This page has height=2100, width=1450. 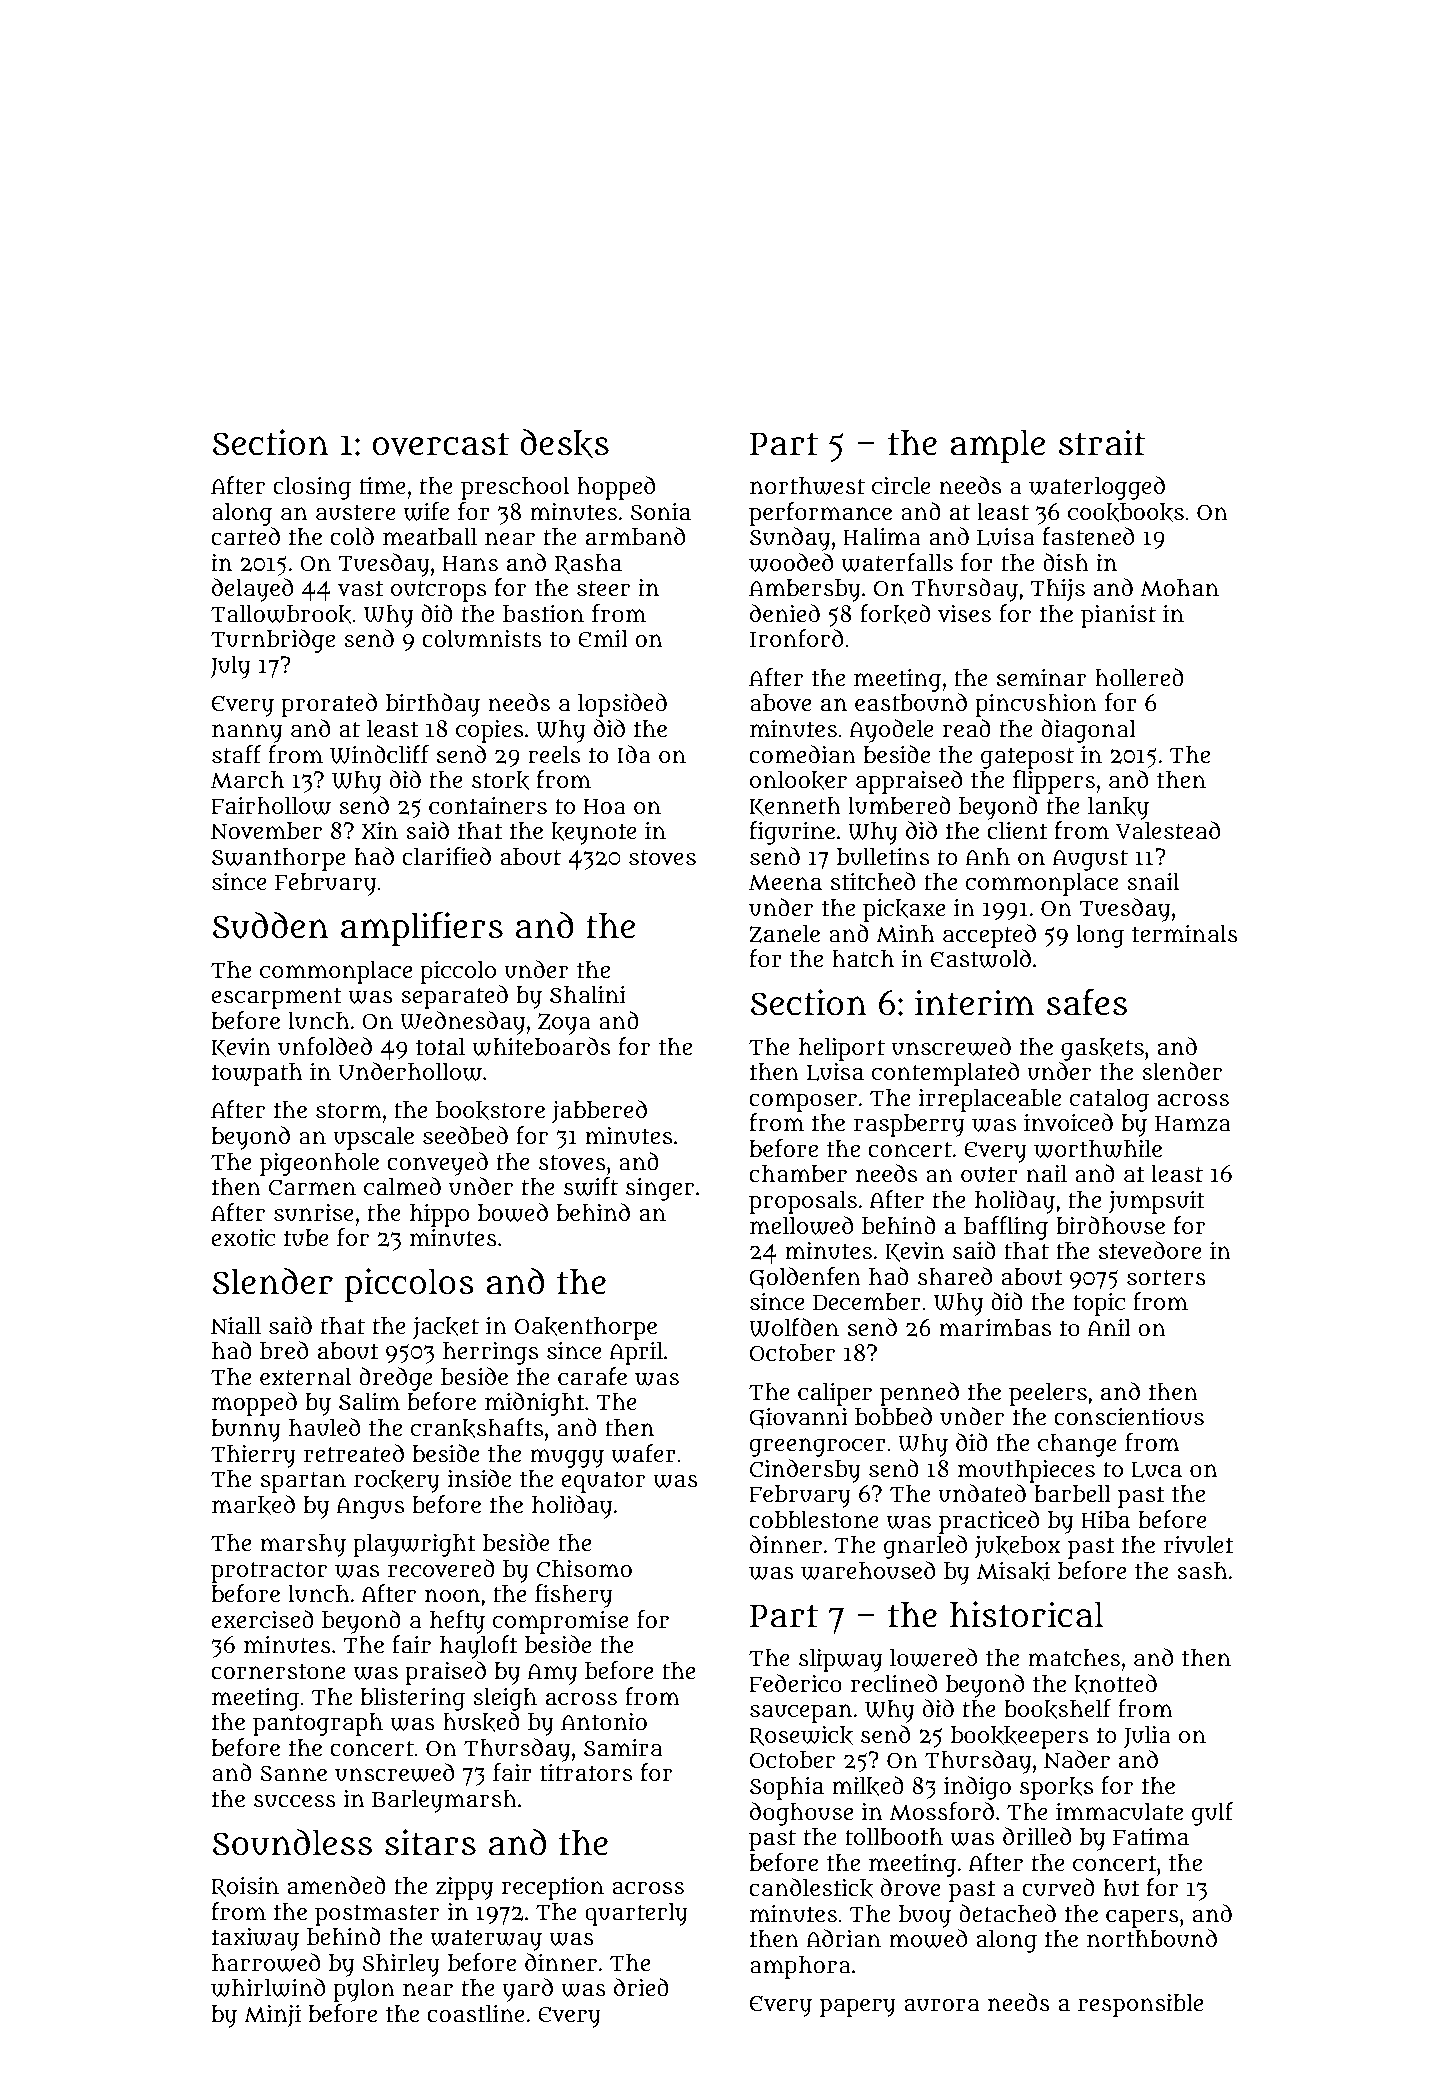 What do you see at coordinates (312, 488) in the page?
I see `closing` at bounding box center [312, 488].
